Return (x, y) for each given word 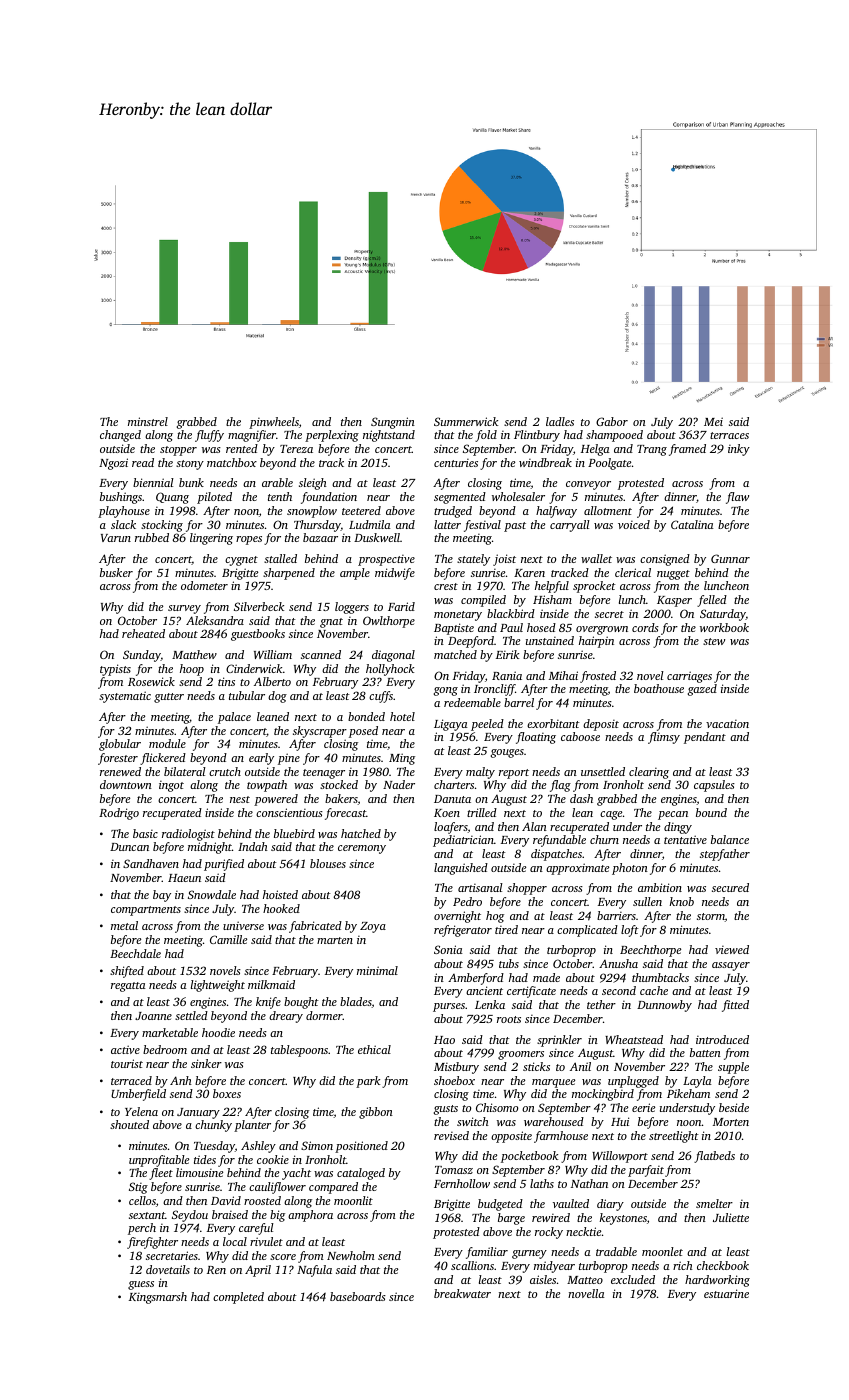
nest (240, 799)
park (368, 1082)
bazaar (320, 537)
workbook (724, 627)
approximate (577, 869)
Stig (138, 1188)
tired (506, 929)
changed (120, 436)
